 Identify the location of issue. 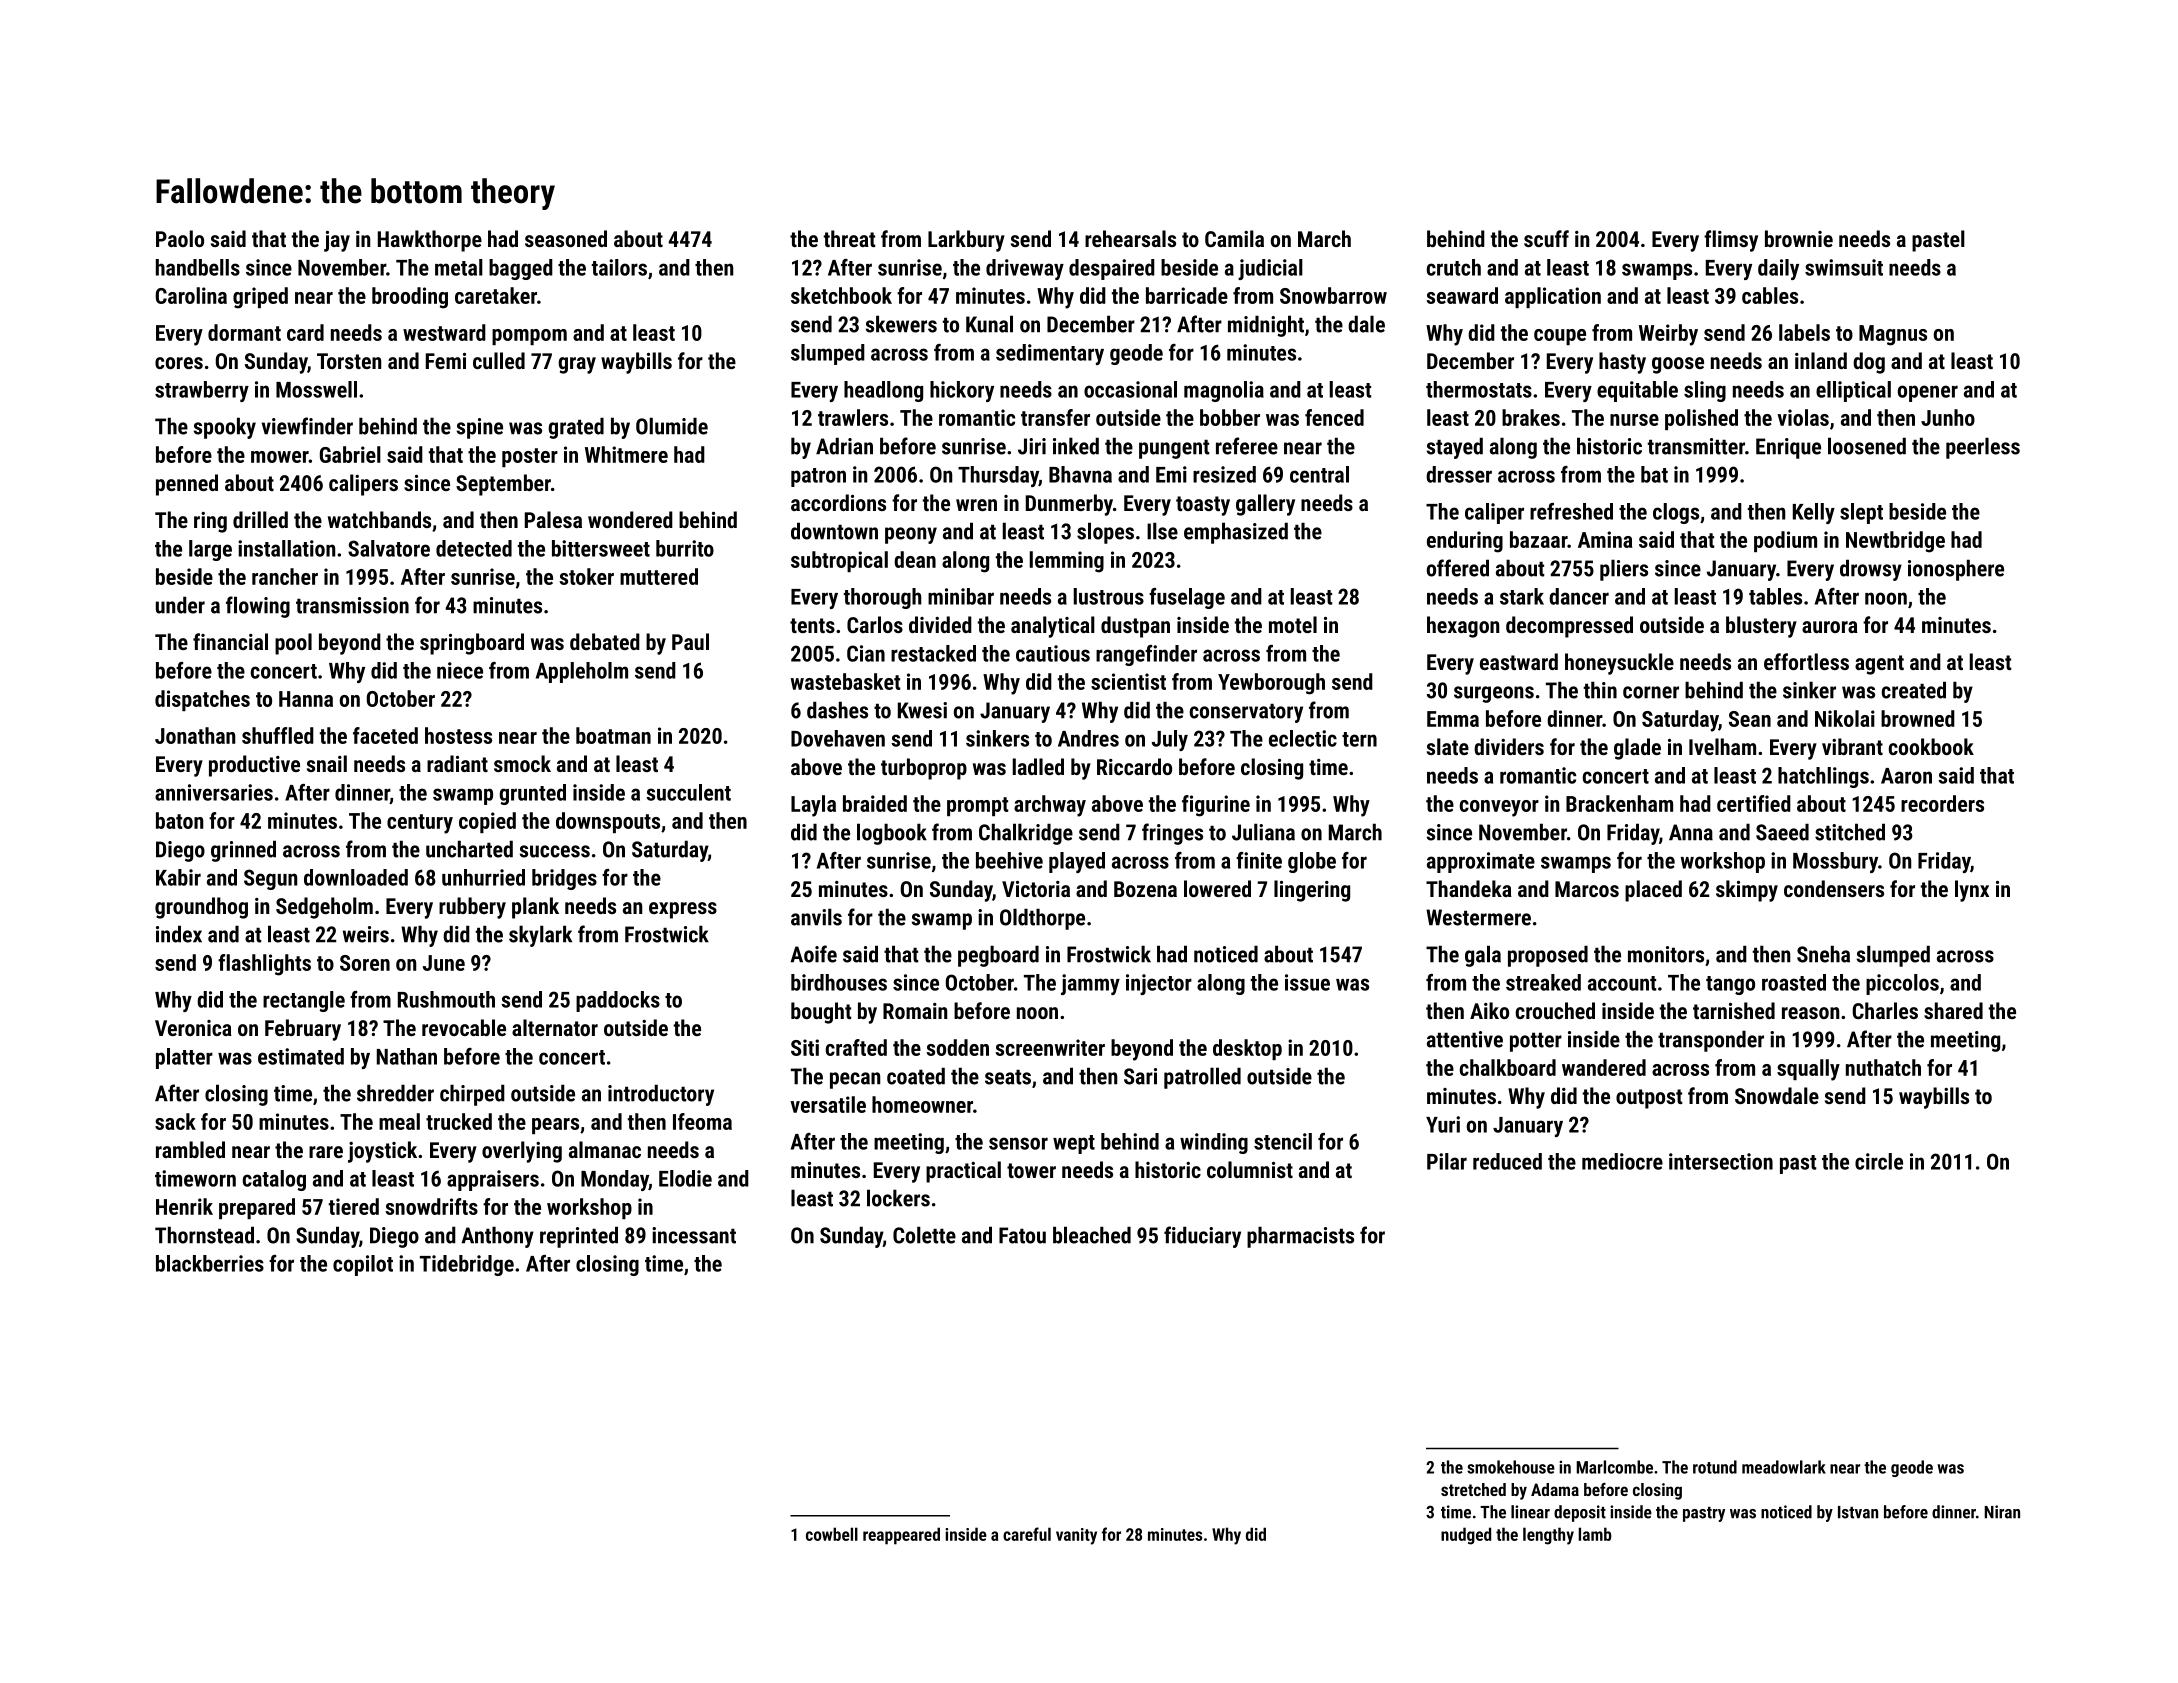
(1307, 982).
